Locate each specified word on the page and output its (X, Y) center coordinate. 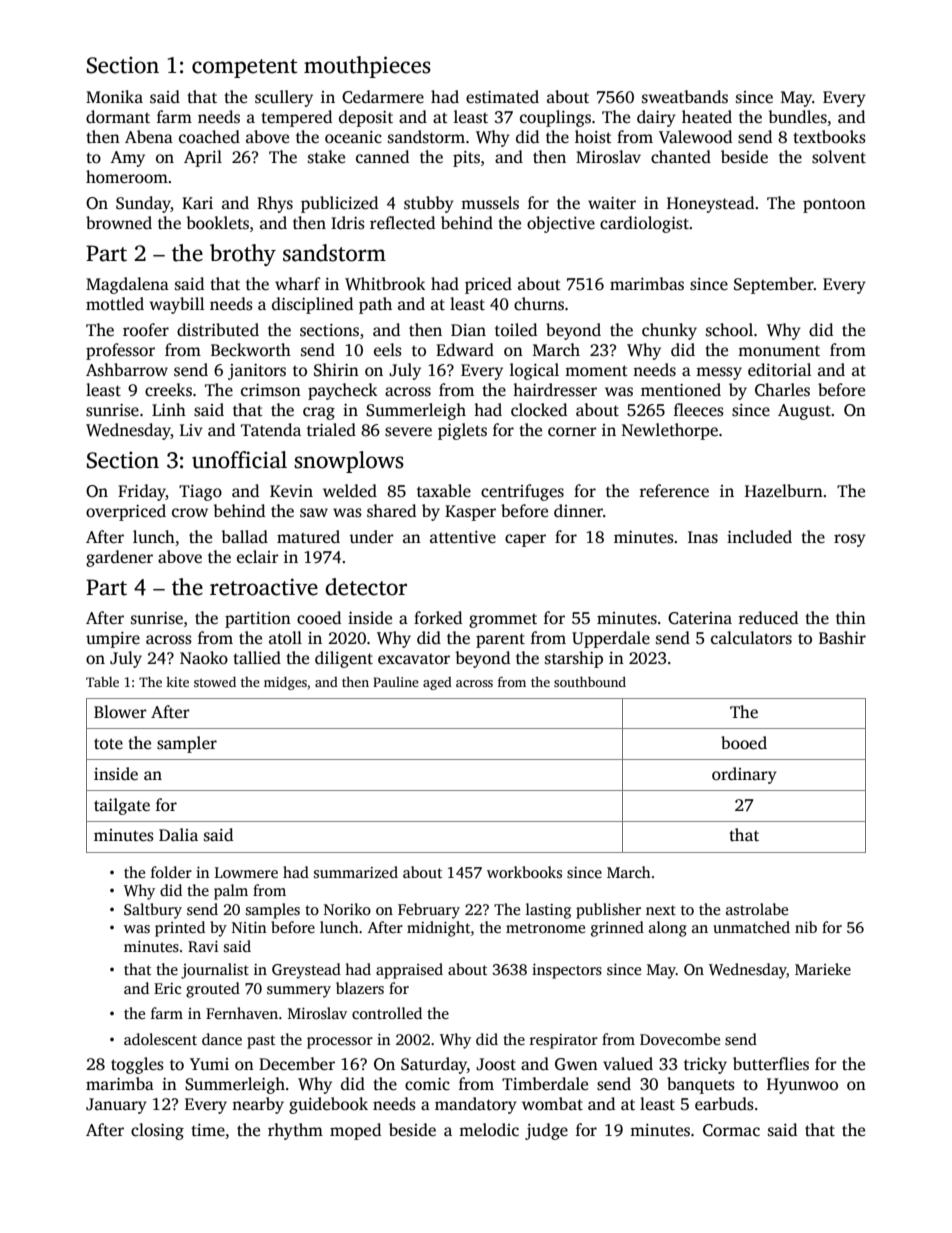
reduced (768, 618)
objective (561, 224)
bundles (798, 117)
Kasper (470, 513)
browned (119, 223)
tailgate (122, 806)
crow (190, 513)
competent (244, 68)
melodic (489, 1130)
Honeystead (710, 204)
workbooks (524, 872)
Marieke (823, 969)
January (116, 1106)
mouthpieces (367, 67)
